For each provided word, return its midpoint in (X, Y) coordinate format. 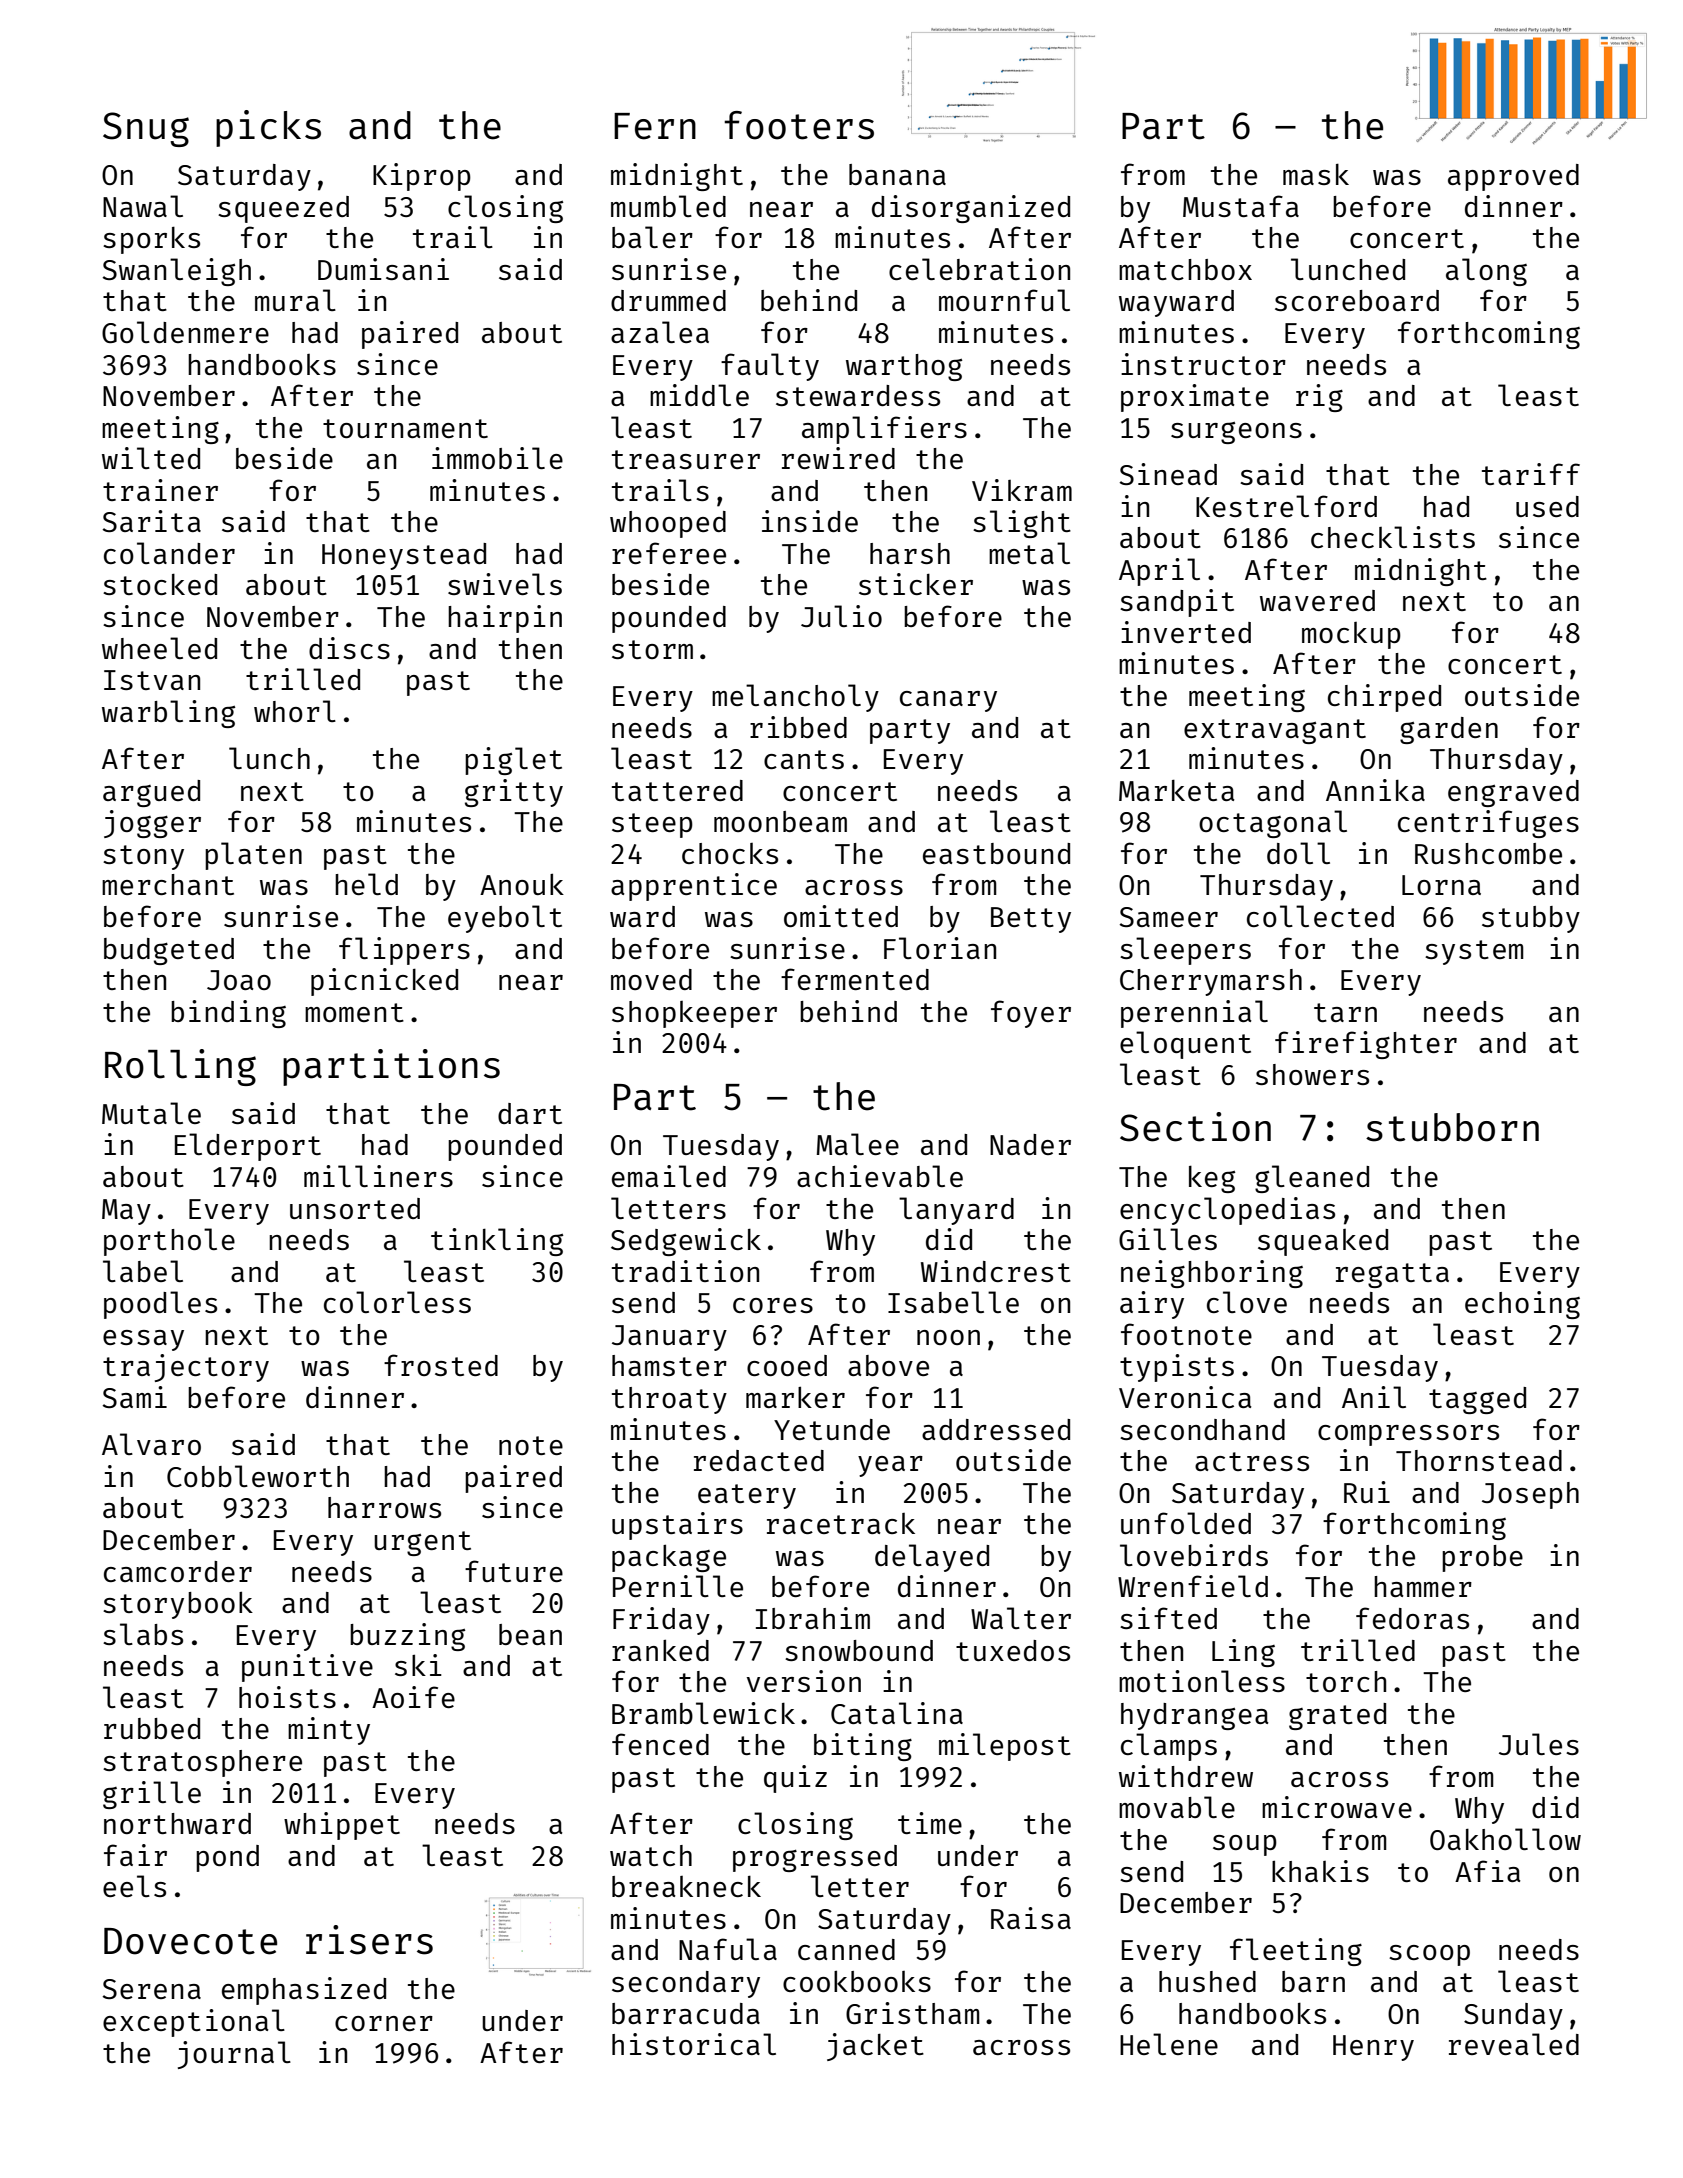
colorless (397, 1302)
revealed (1514, 2044)
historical (694, 2044)
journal (234, 2055)
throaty (669, 1400)
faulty (770, 367)
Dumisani (383, 269)
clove (1247, 1302)
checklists (1393, 537)
